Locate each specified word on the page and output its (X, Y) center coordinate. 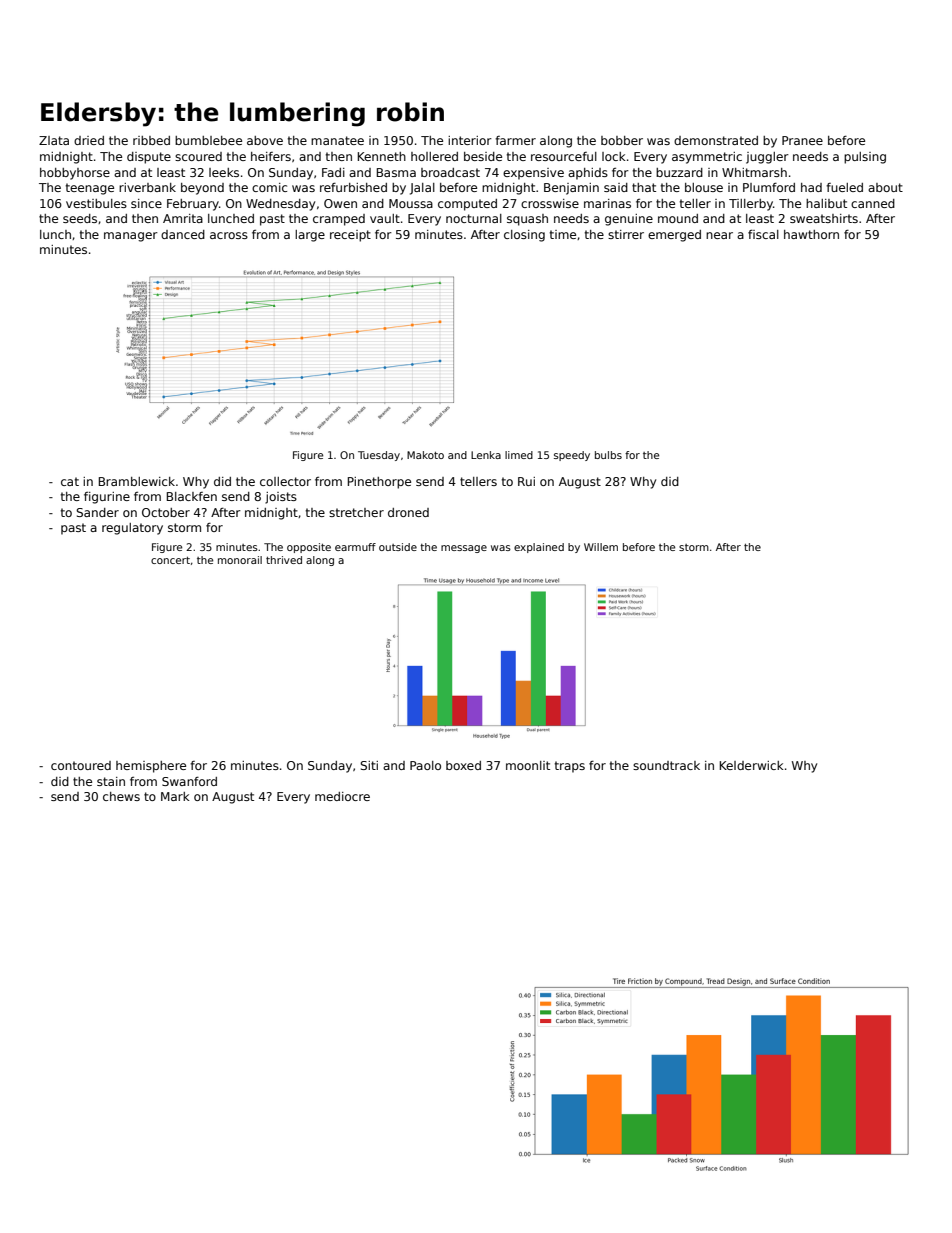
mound (678, 218)
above (265, 140)
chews (121, 796)
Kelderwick (752, 765)
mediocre (342, 796)
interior (470, 140)
